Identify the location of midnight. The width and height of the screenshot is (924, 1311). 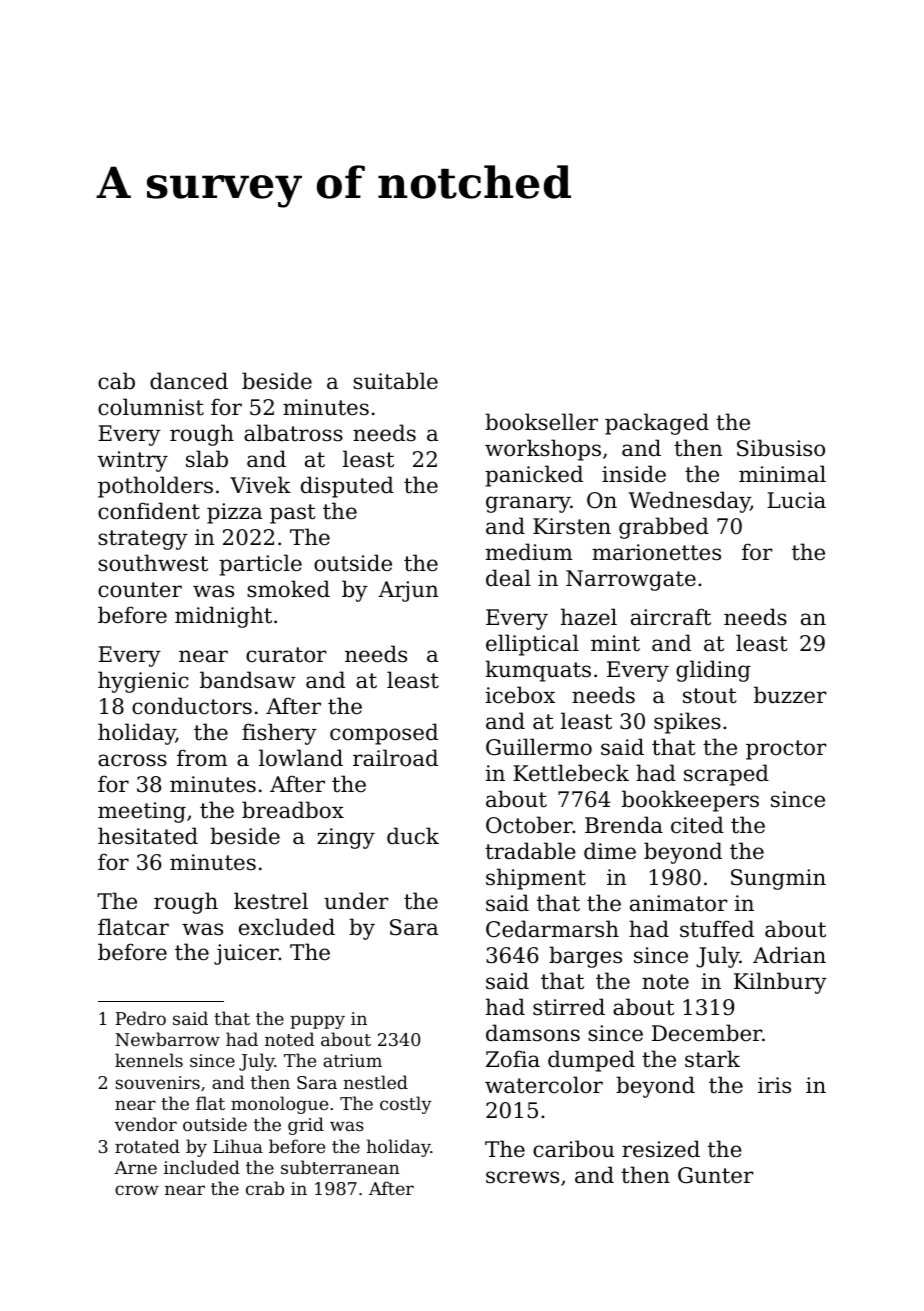
(223, 617).
